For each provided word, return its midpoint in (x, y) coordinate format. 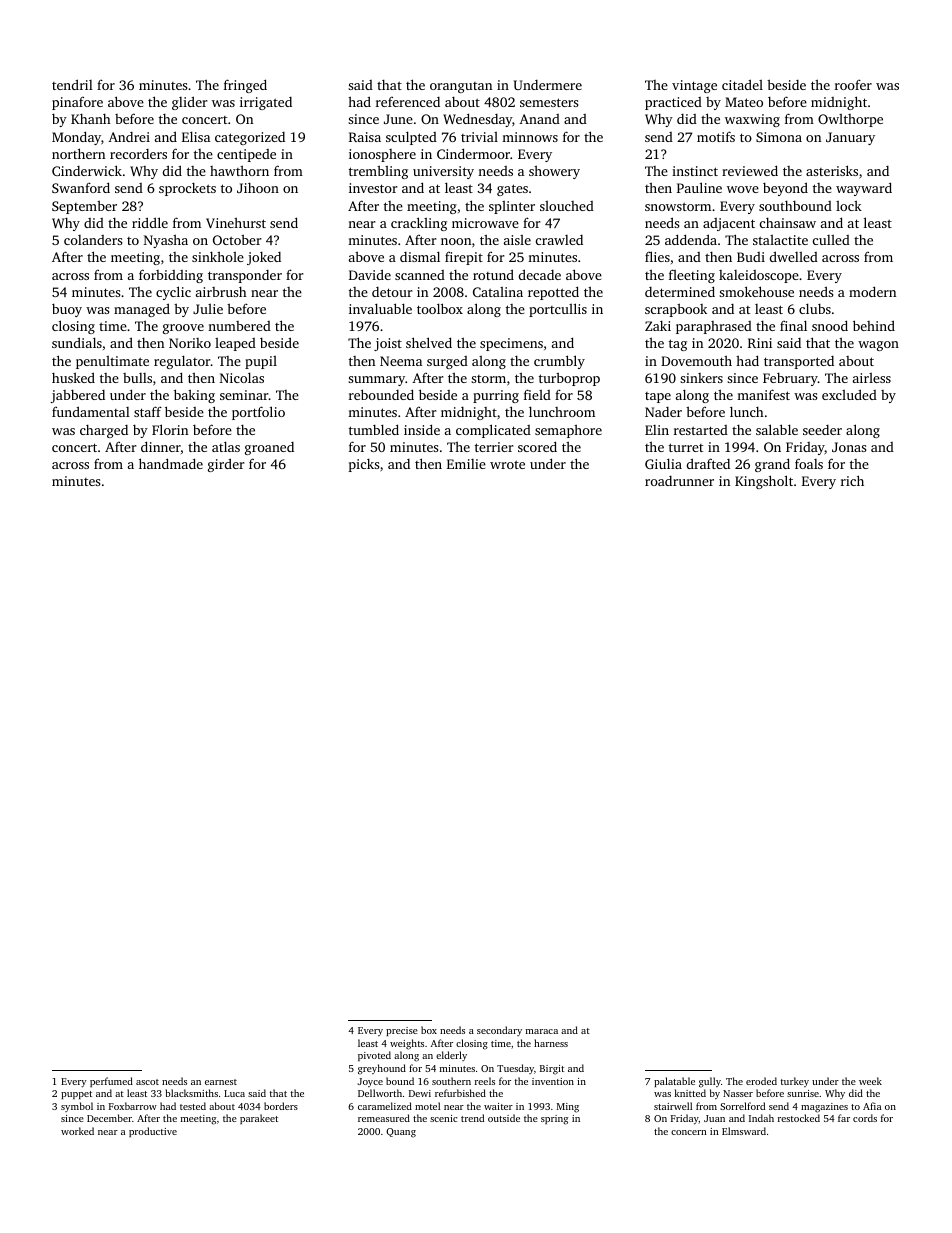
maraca (542, 1031)
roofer (853, 84)
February (790, 379)
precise (402, 1031)
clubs (815, 308)
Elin (657, 430)
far (844, 1118)
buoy (67, 310)
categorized (250, 138)
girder (226, 465)
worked (77, 1131)
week (870, 1081)
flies (657, 256)
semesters (549, 102)
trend (472, 1118)
